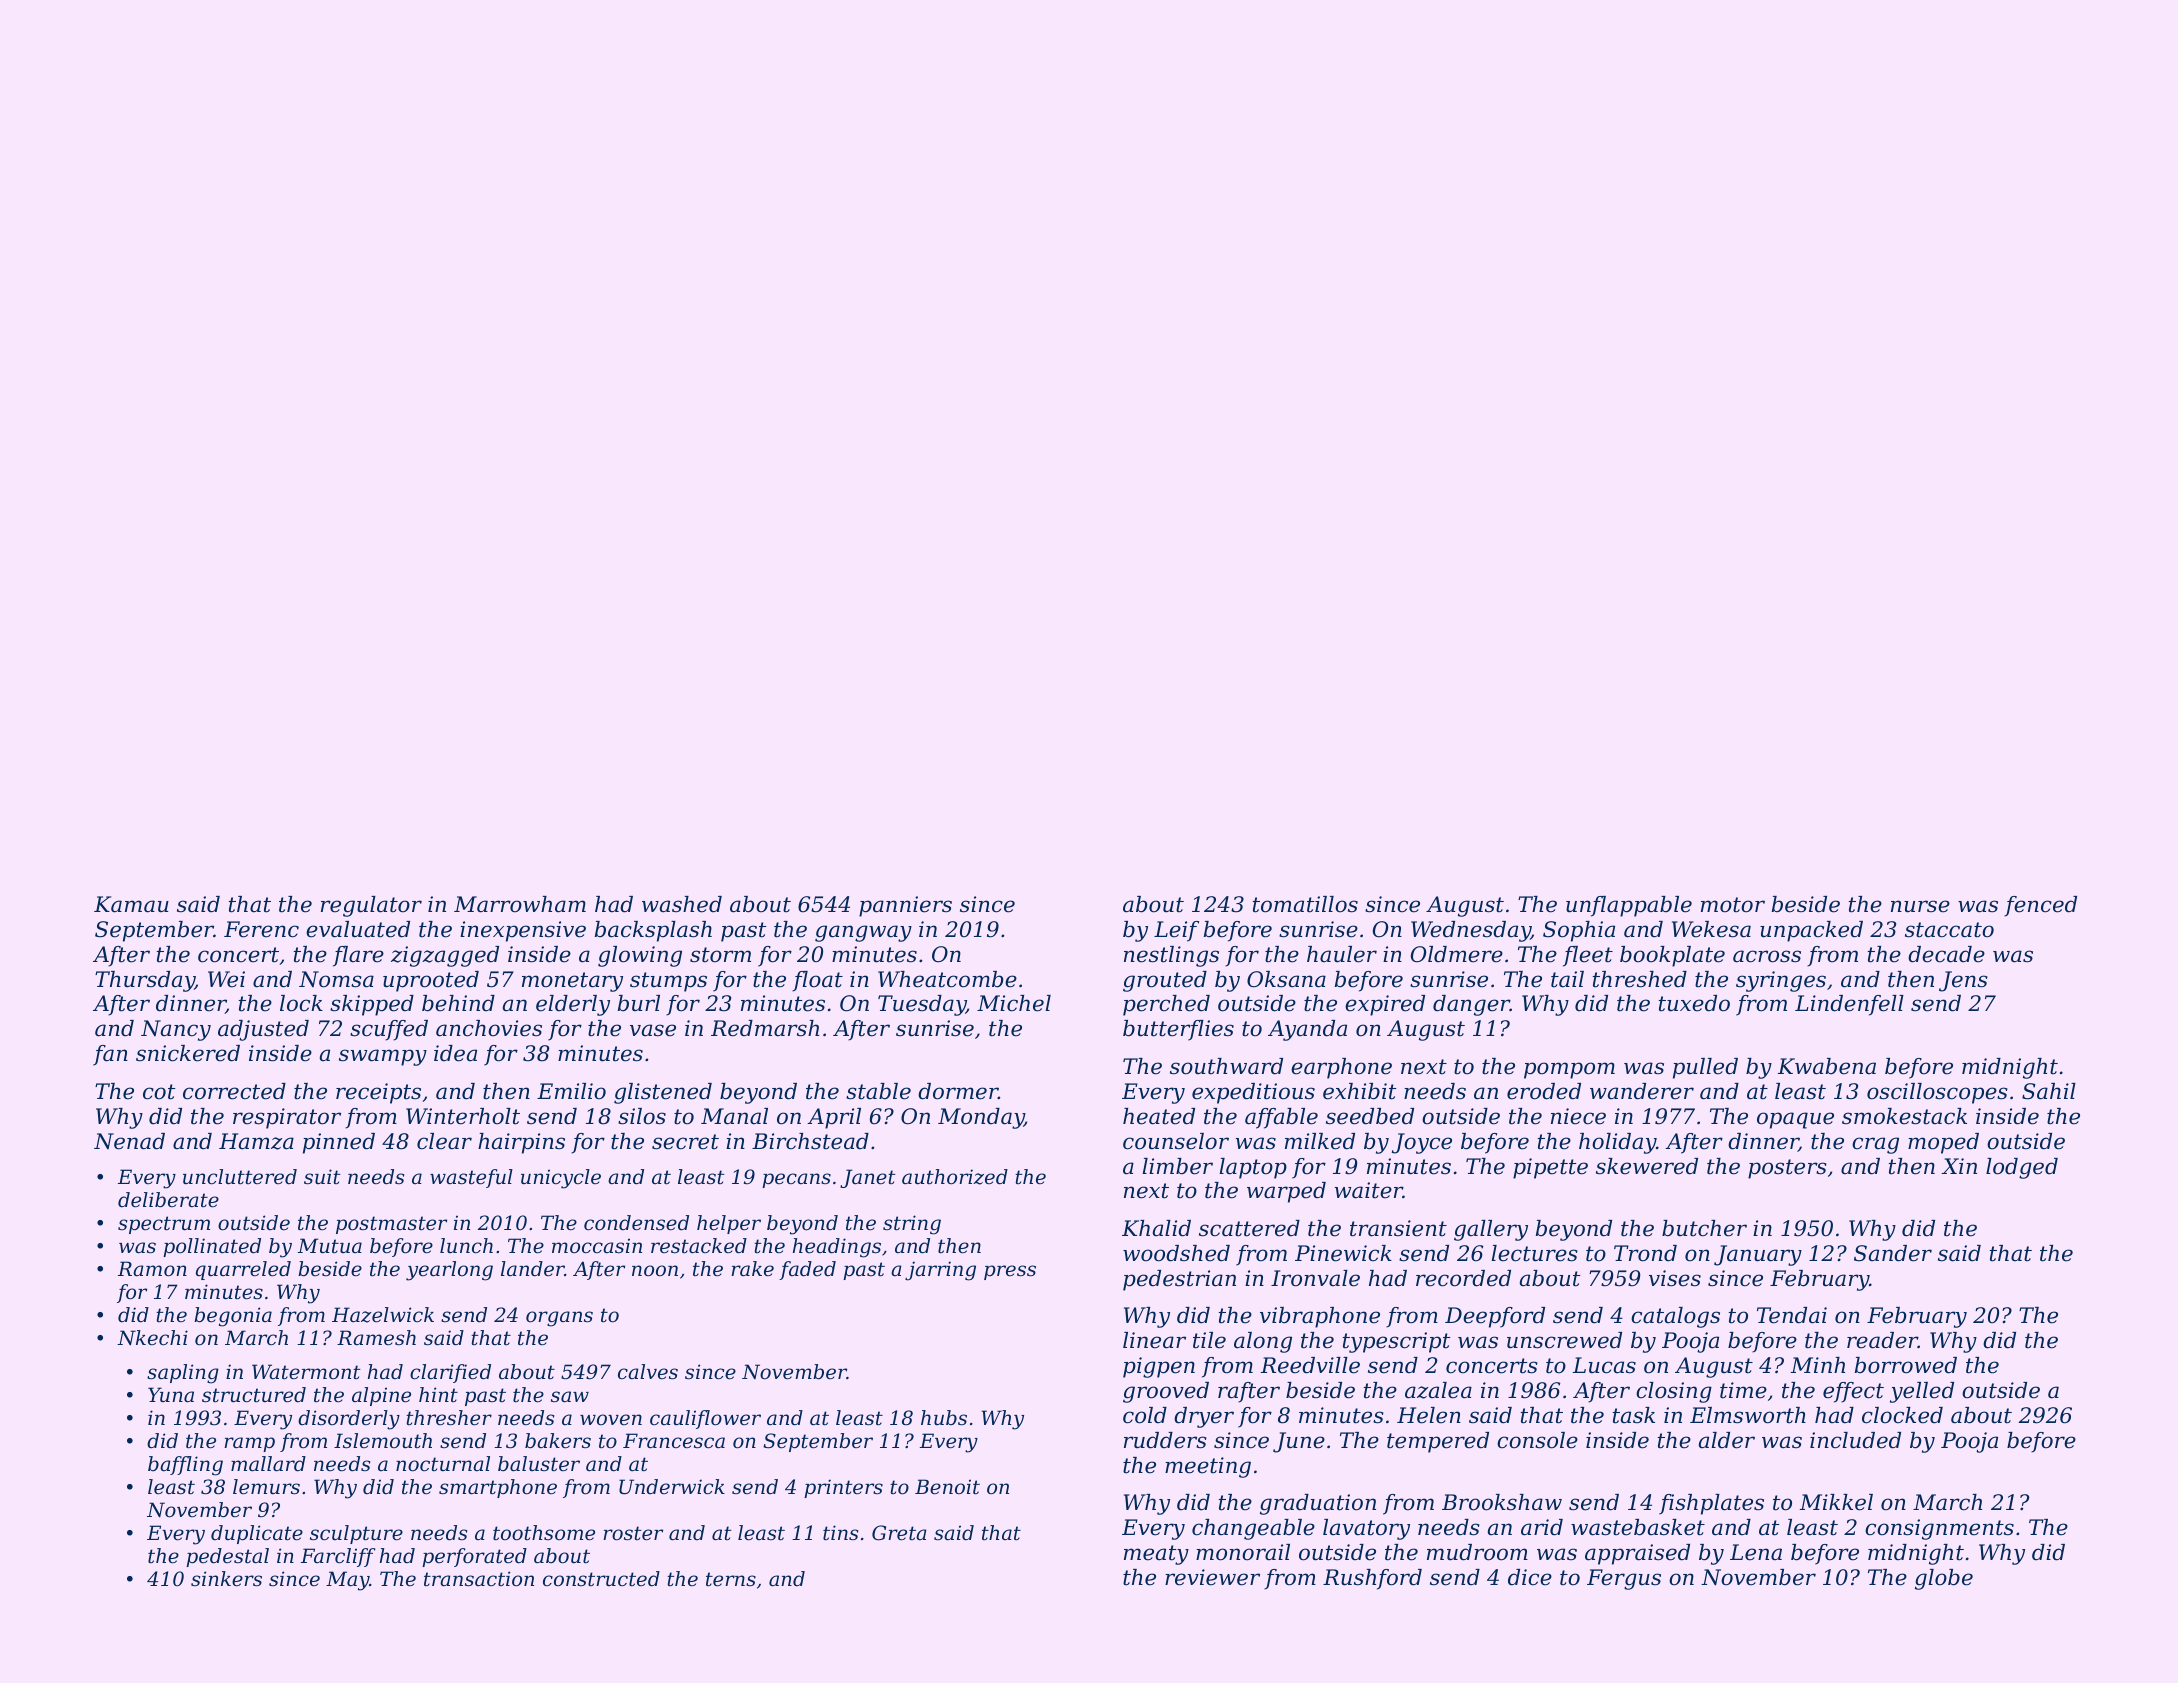 Image resolution: width=2178 pixels, height=1683 pixels. Describe the element at coordinates (1343, 1253) in the document. I see `Pinewick` at that location.
